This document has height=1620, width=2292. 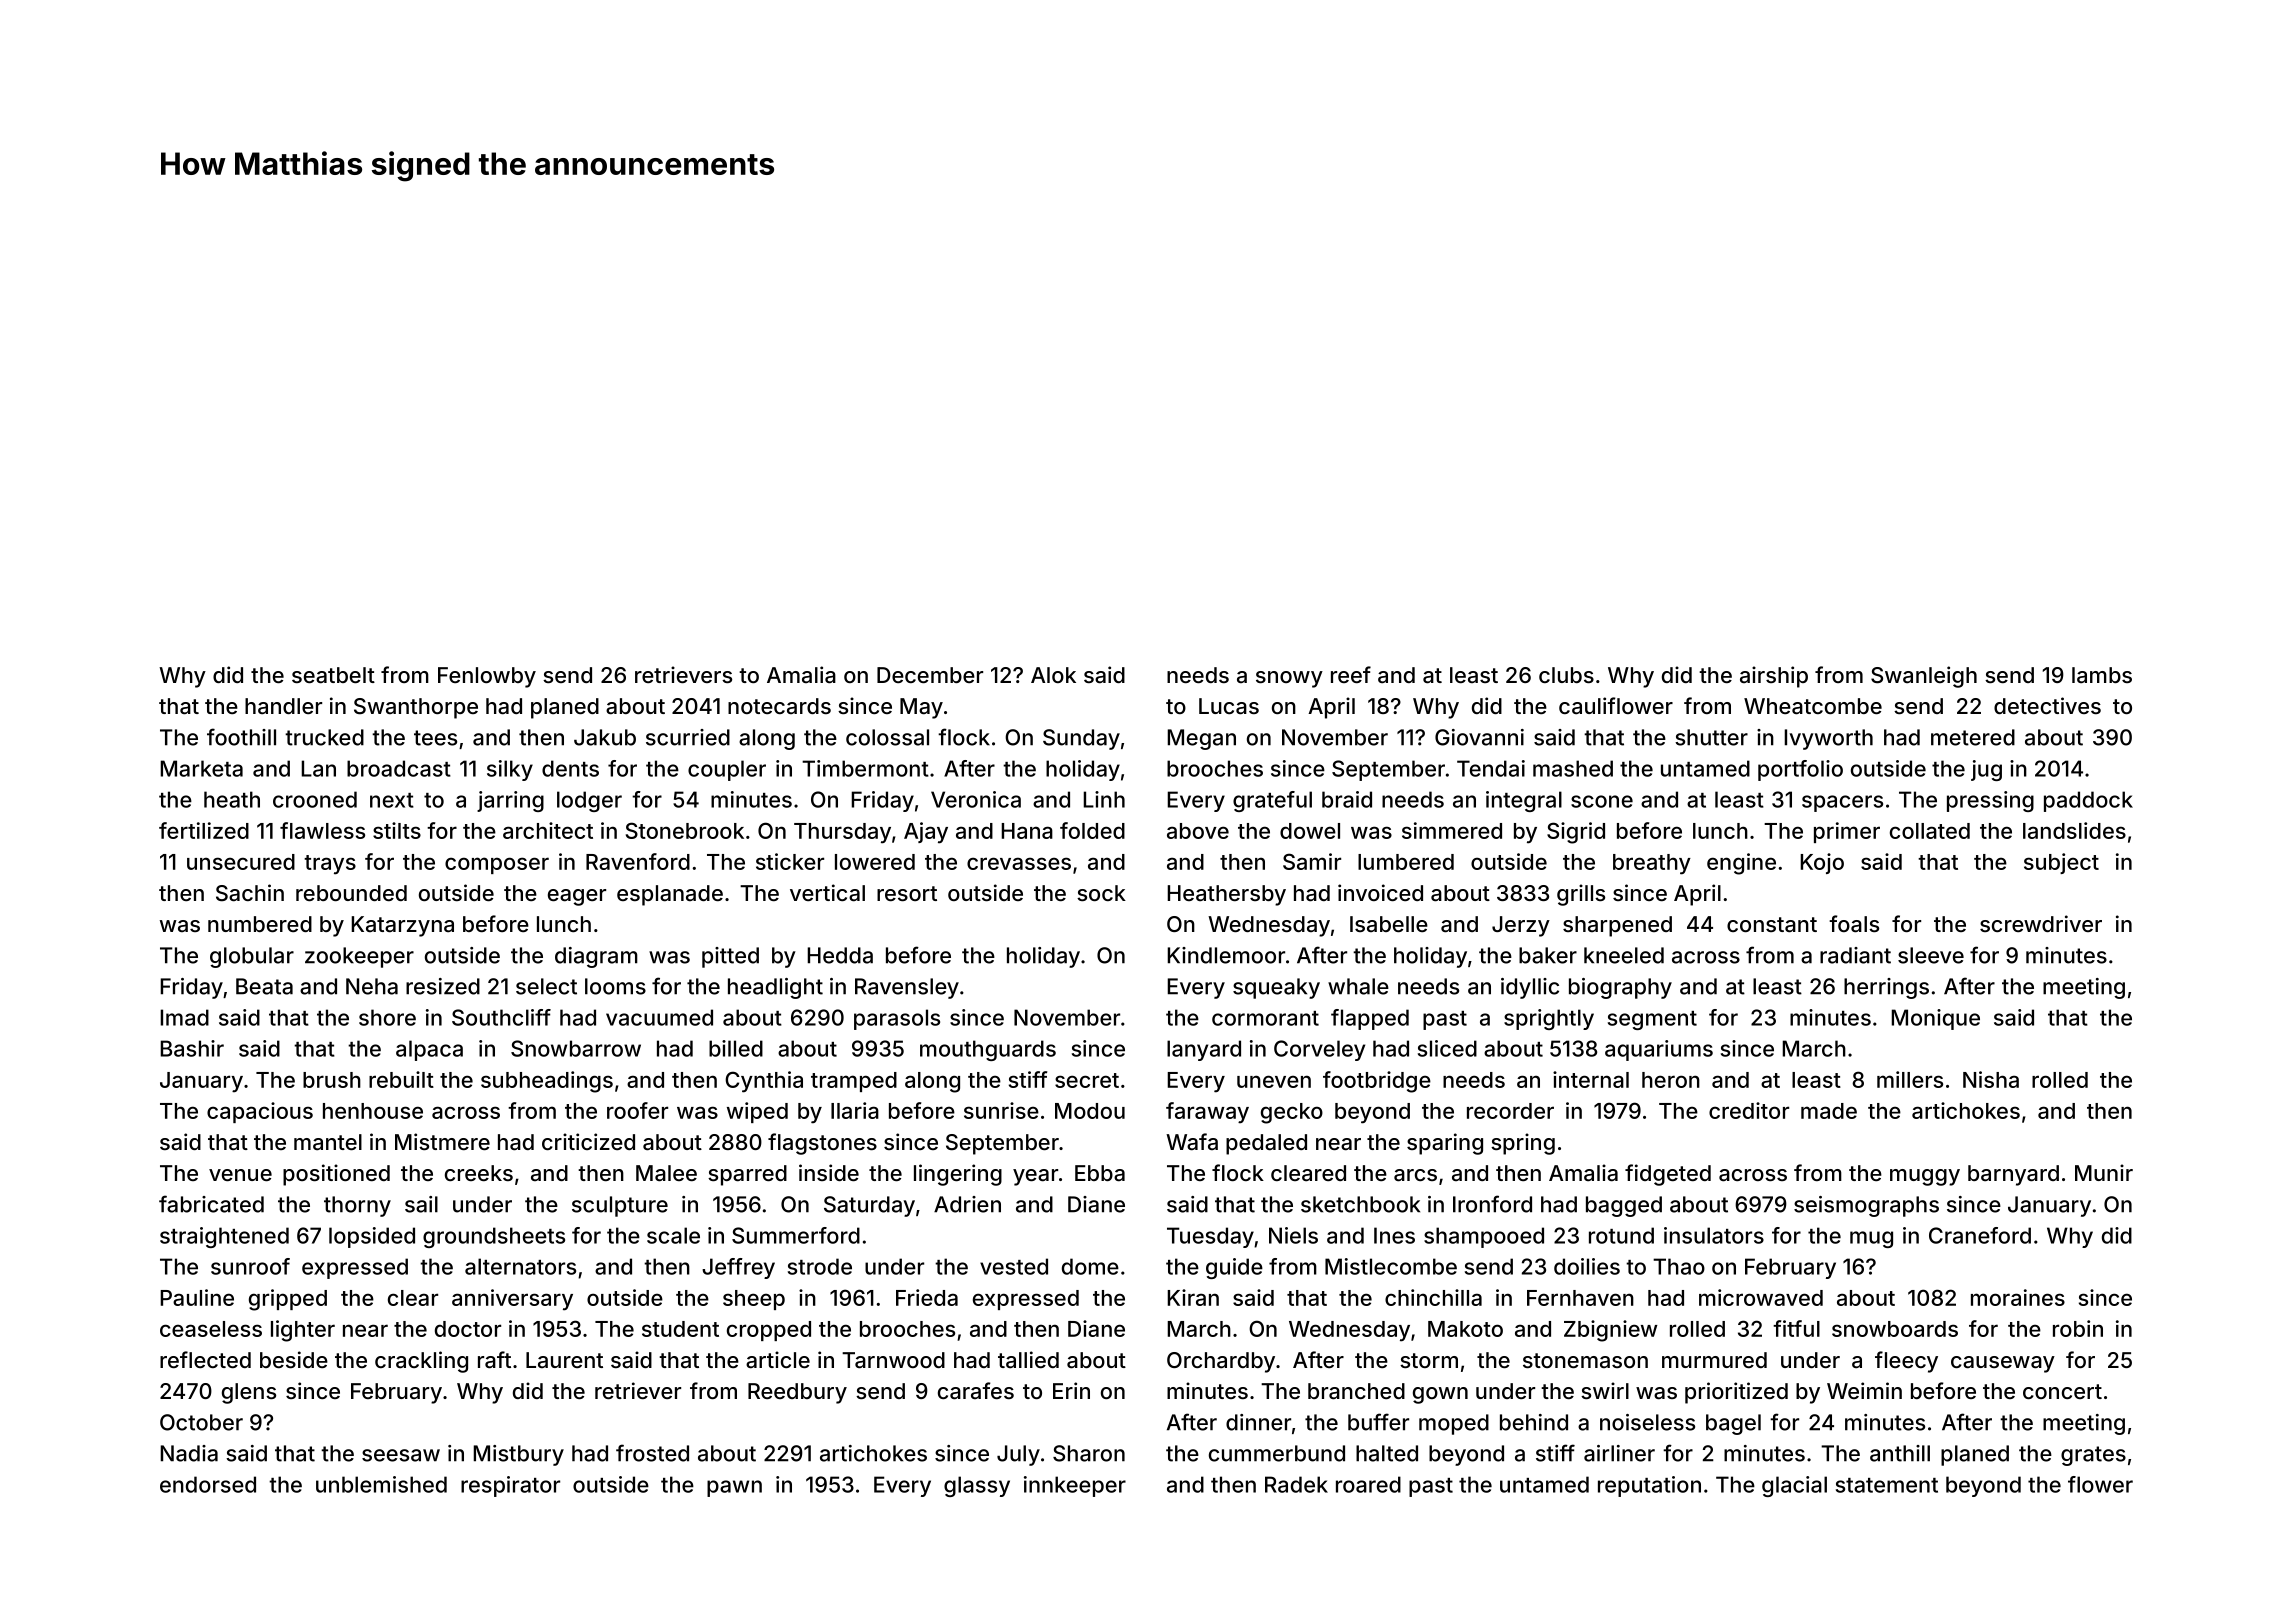 I want to click on Tendai, so click(x=1491, y=768).
